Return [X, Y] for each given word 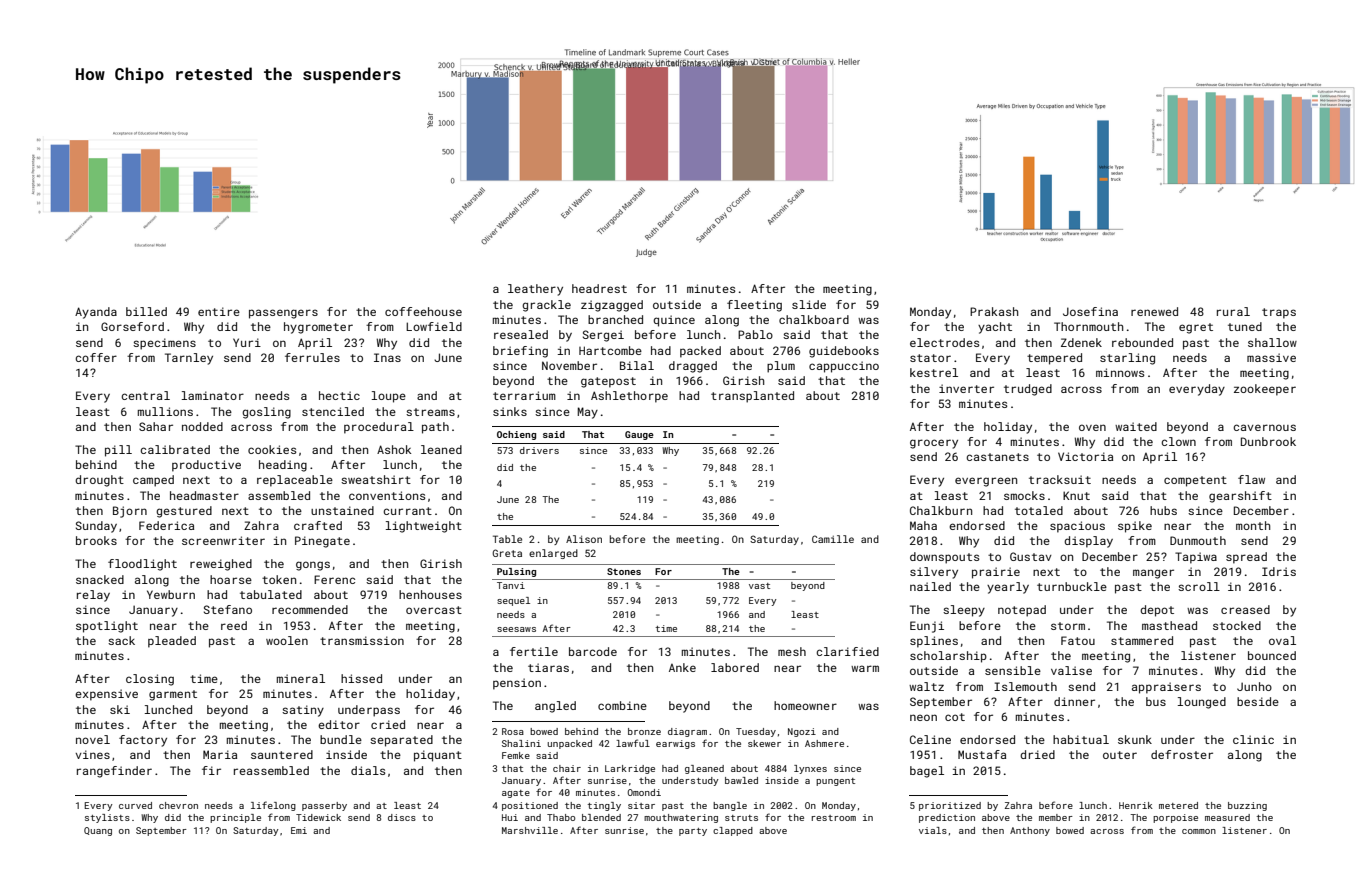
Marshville [530, 830]
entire [219, 311]
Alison [584, 539]
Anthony [1030, 831]
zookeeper [1265, 390]
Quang [98, 831]
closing [150, 680]
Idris [1279, 571]
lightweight [424, 527]
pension [517, 684]
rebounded [1142, 342]
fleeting [754, 306]
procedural [379, 428]
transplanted [752, 397]
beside [1258, 701]
